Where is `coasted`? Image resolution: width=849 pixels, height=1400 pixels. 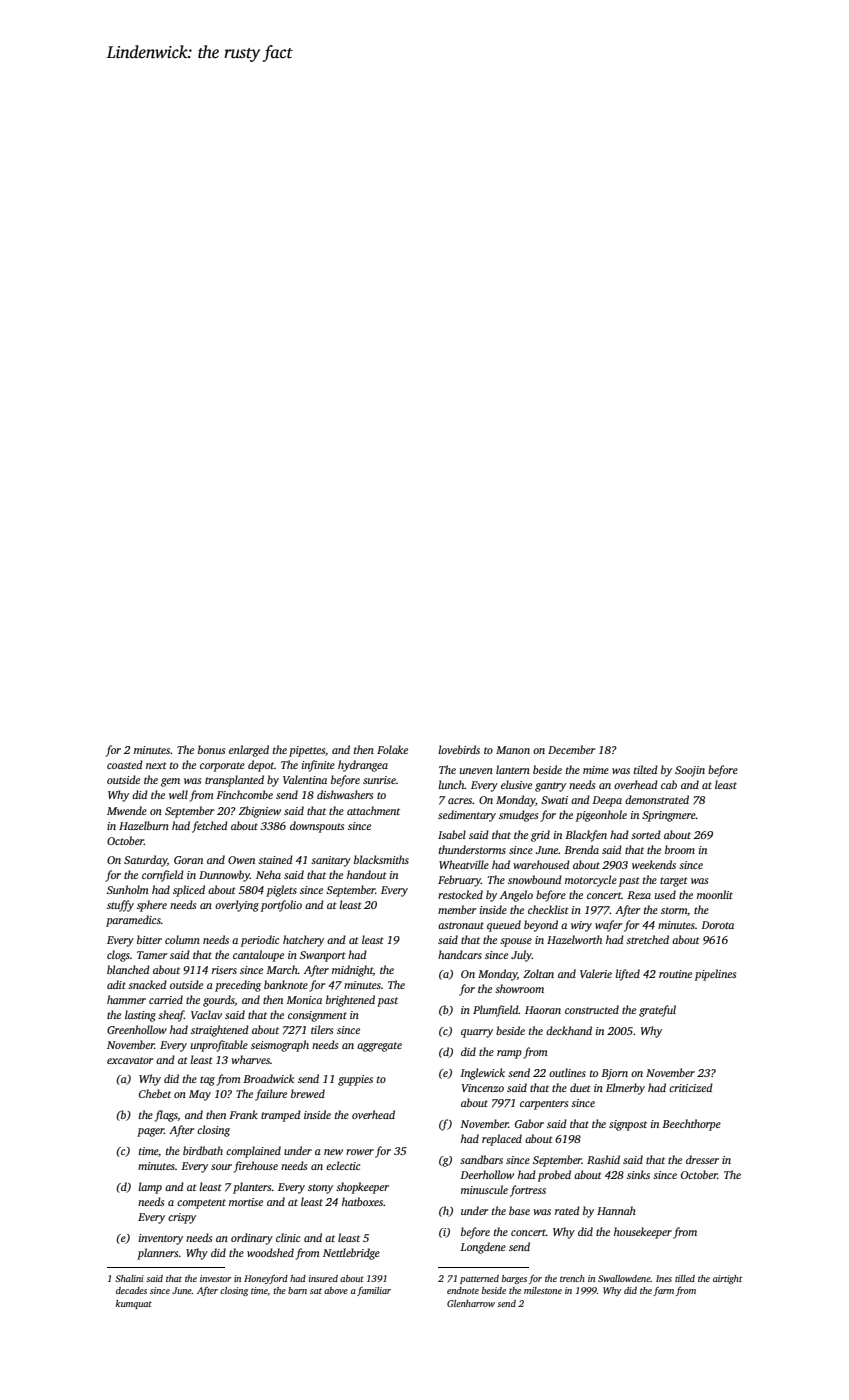 coasted is located at coordinates (125, 764).
